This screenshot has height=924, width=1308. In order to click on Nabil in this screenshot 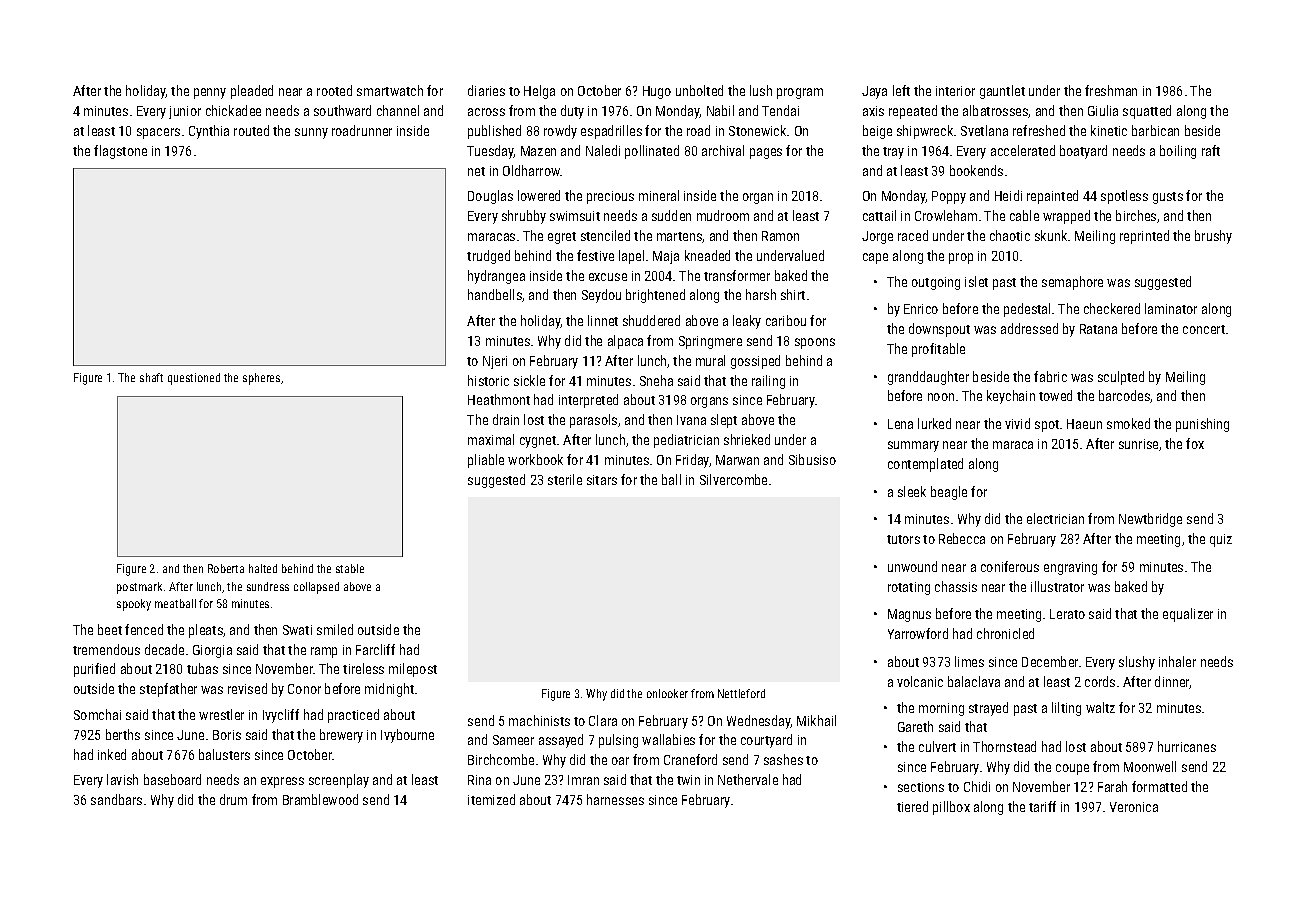, I will do `click(720, 110)`.
